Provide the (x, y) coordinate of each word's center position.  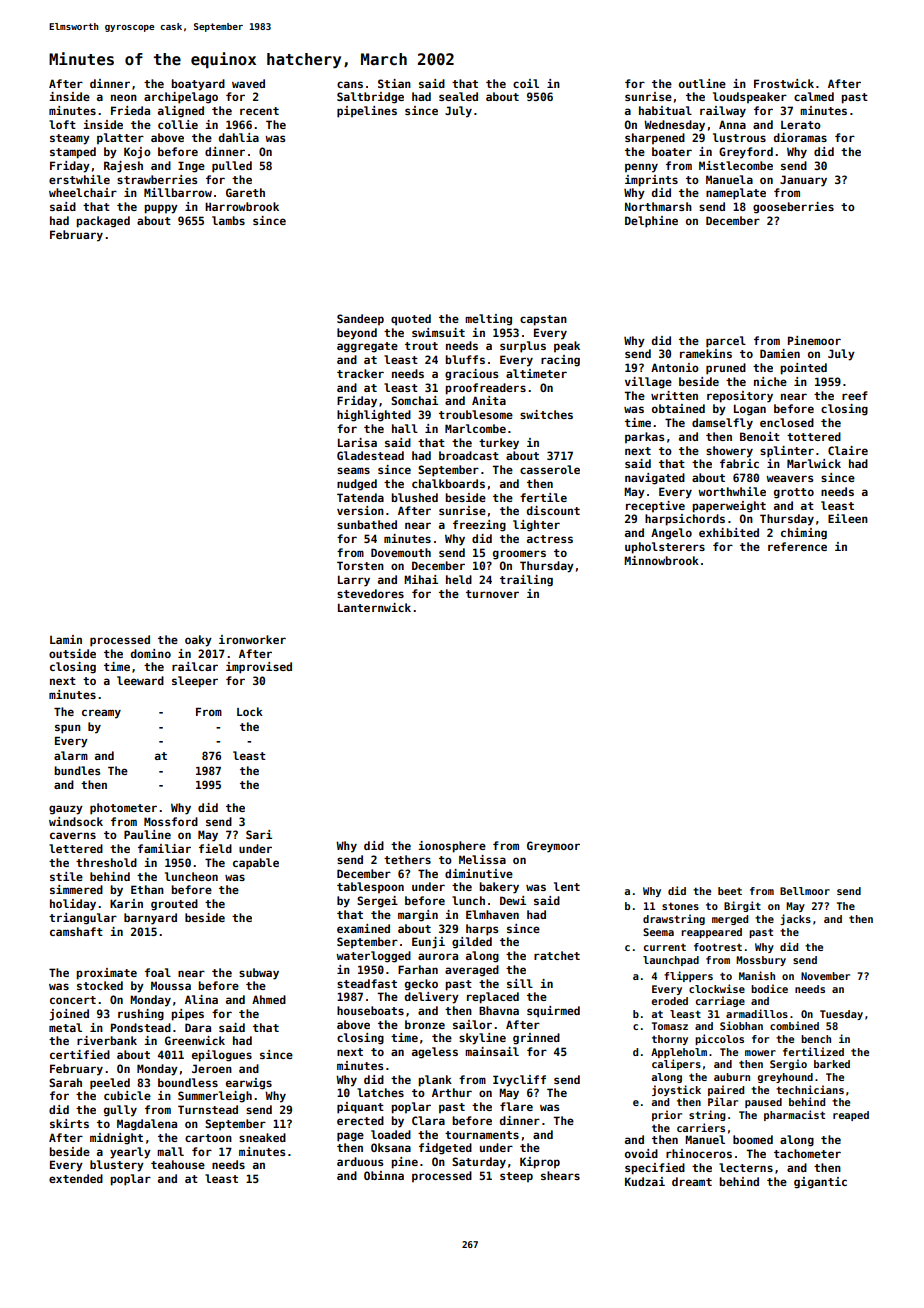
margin (418, 916)
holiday (73, 905)
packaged (103, 222)
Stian (394, 83)
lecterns (746, 1167)
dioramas (800, 137)
